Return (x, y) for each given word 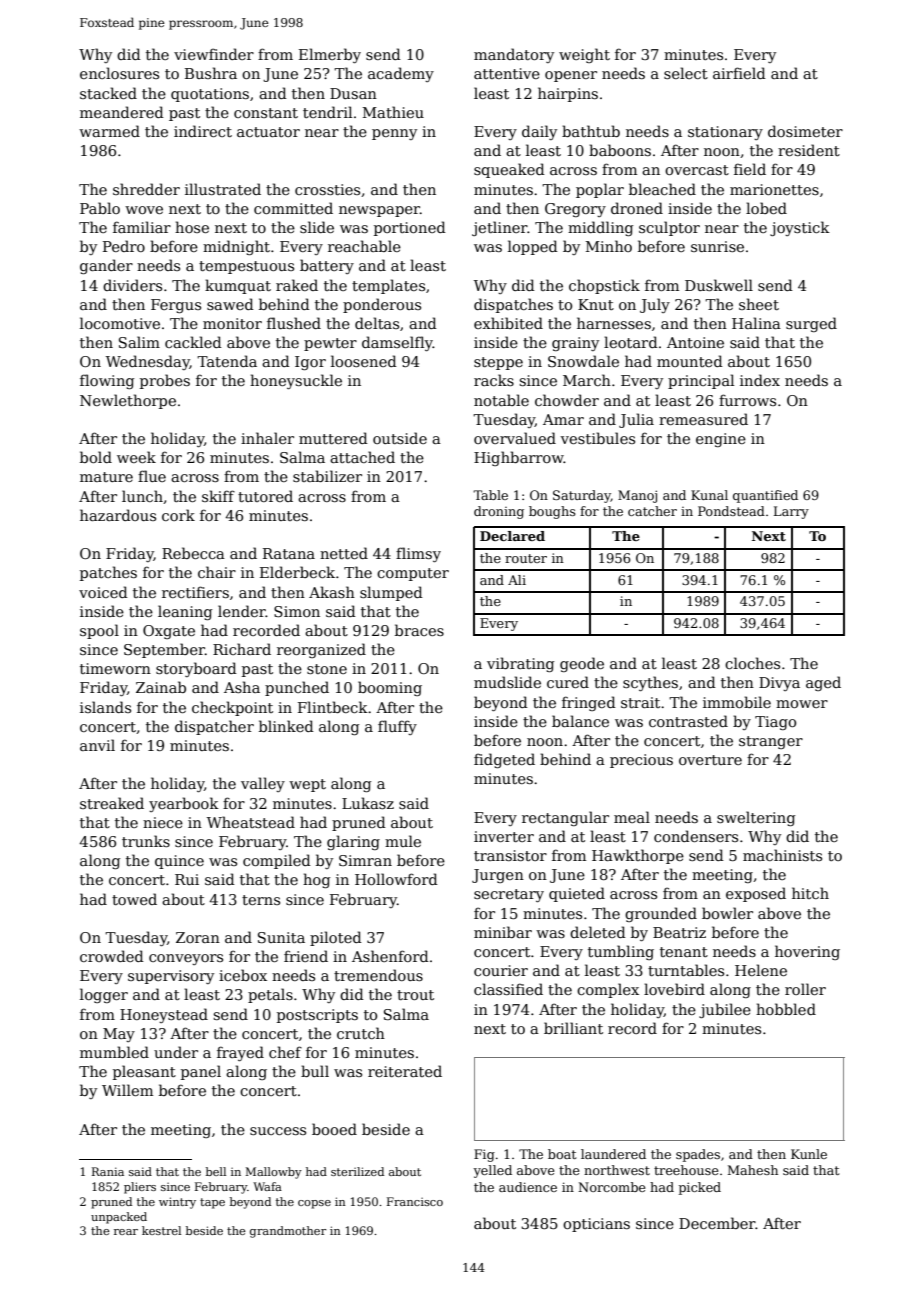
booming (390, 688)
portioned (410, 228)
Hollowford (396, 879)
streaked (112, 803)
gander (106, 266)
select (686, 73)
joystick (800, 228)
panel (201, 1072)
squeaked (509, 170)
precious (641, 761)
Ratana (289, 553)
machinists (782, 855)
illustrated (223, 189)
